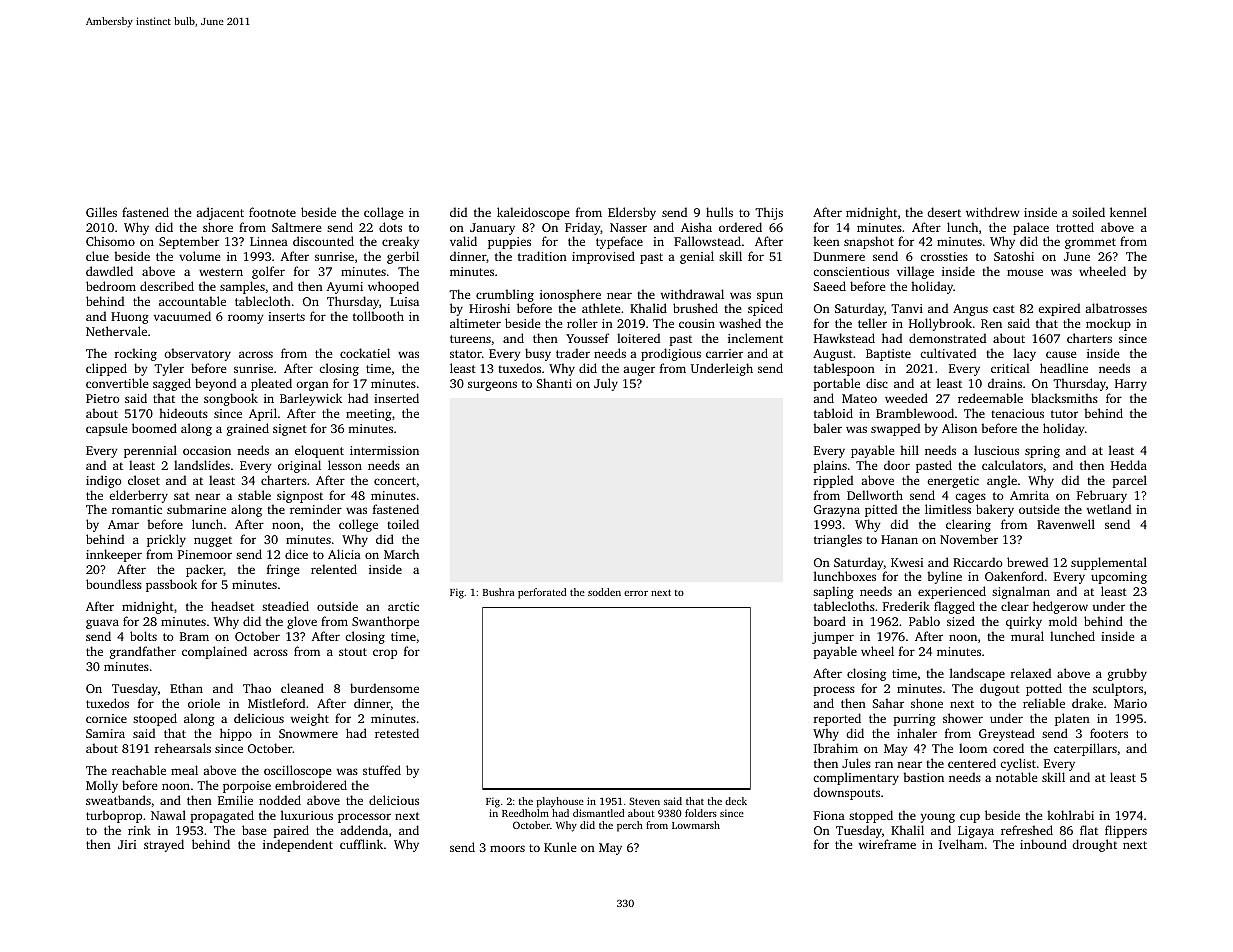  I want to click on luscious, so click(996, 450).
